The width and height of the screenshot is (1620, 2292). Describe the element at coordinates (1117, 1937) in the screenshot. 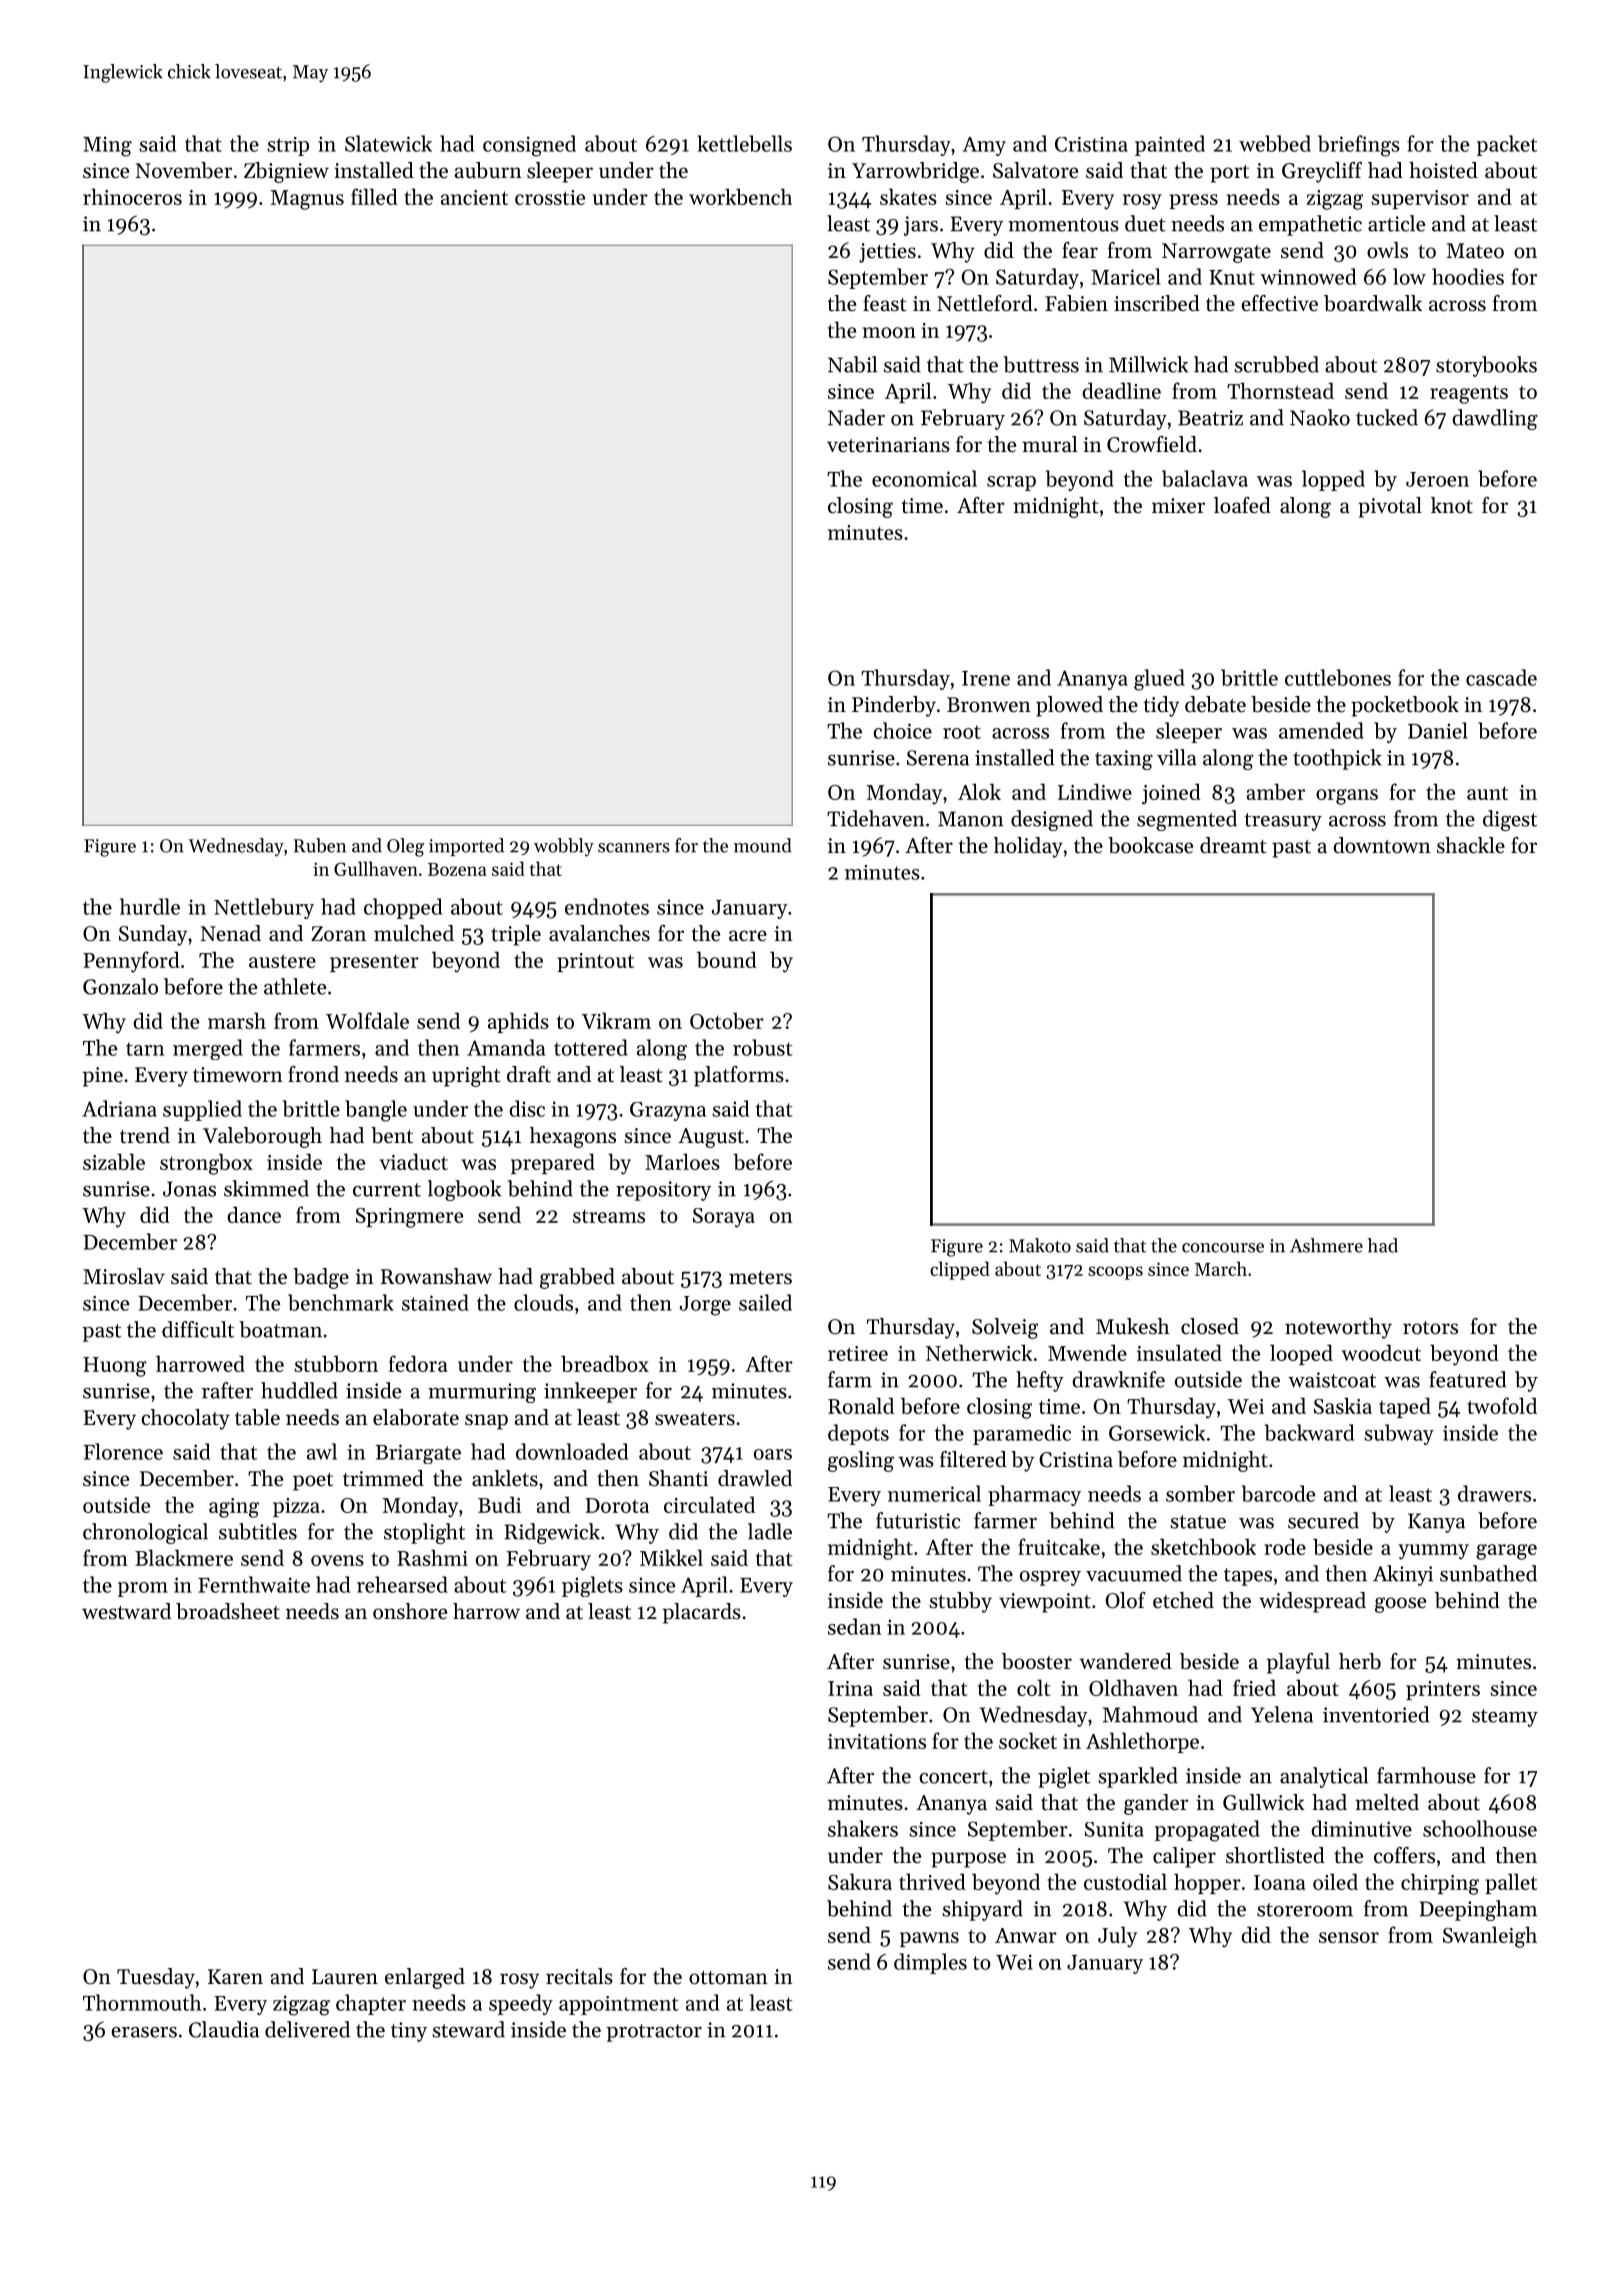

I see `July` at that location.
